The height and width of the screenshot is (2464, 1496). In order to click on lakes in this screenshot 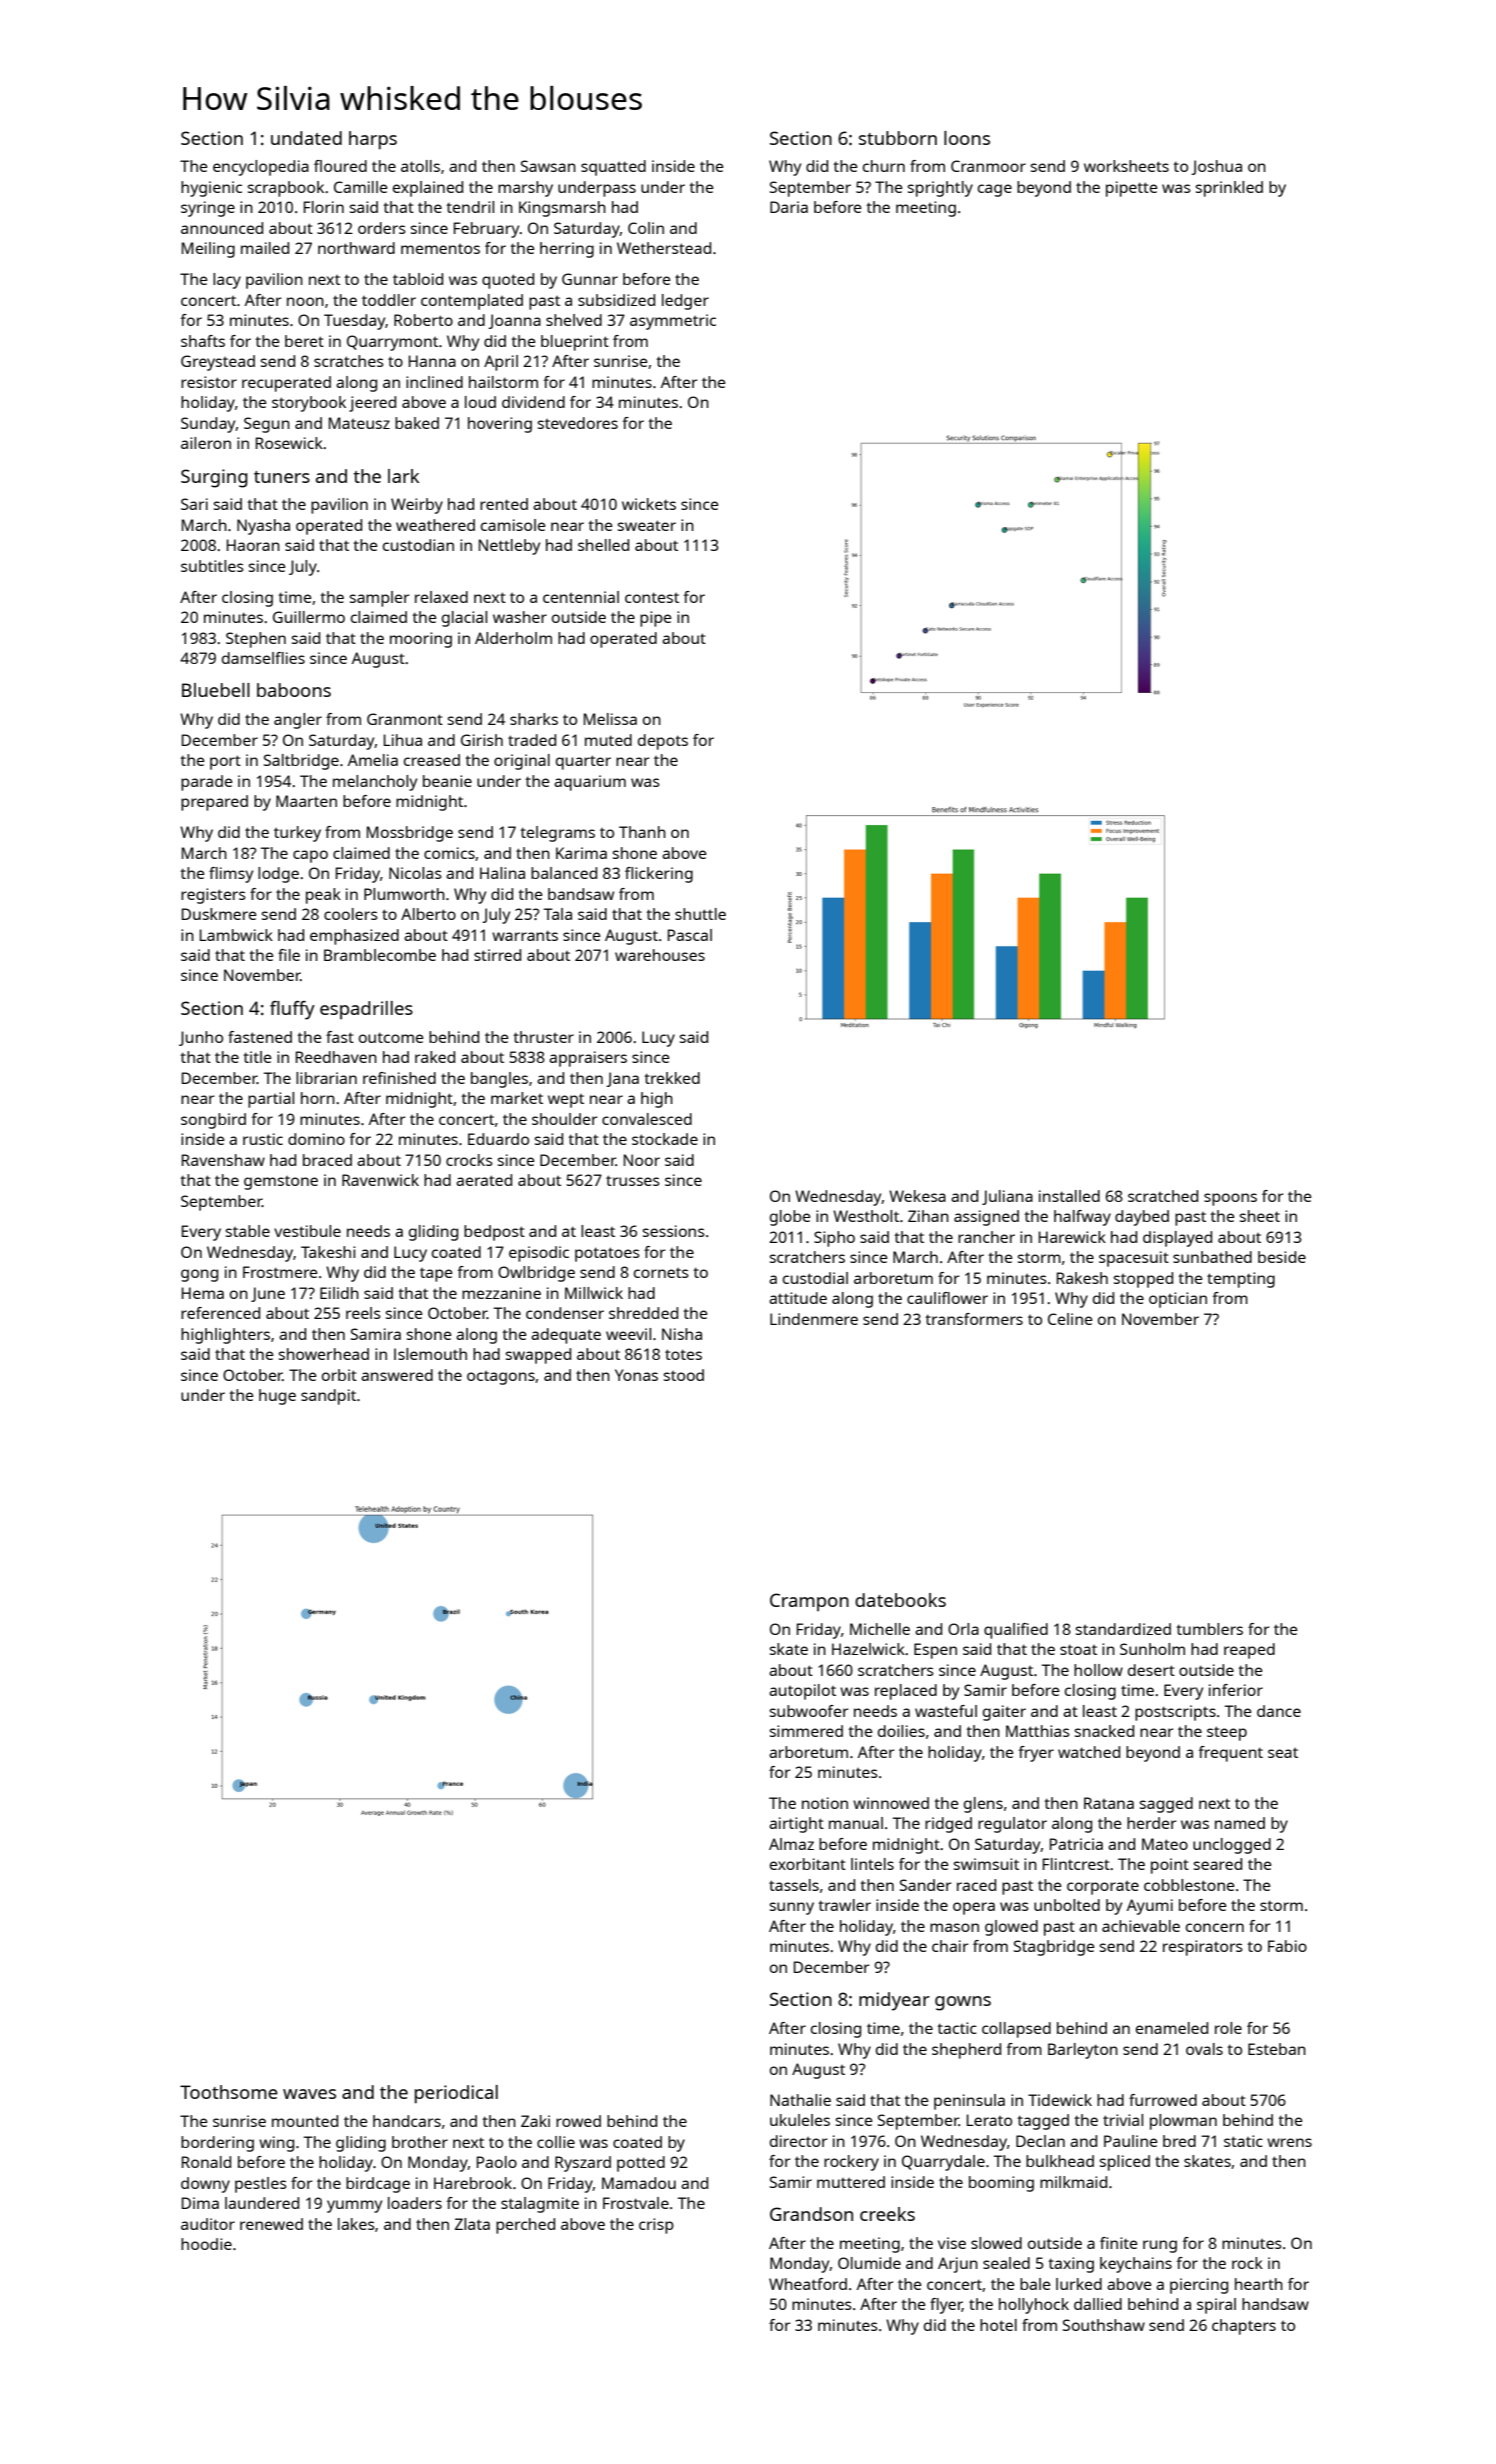, I will do `click(356, 2224)`.
